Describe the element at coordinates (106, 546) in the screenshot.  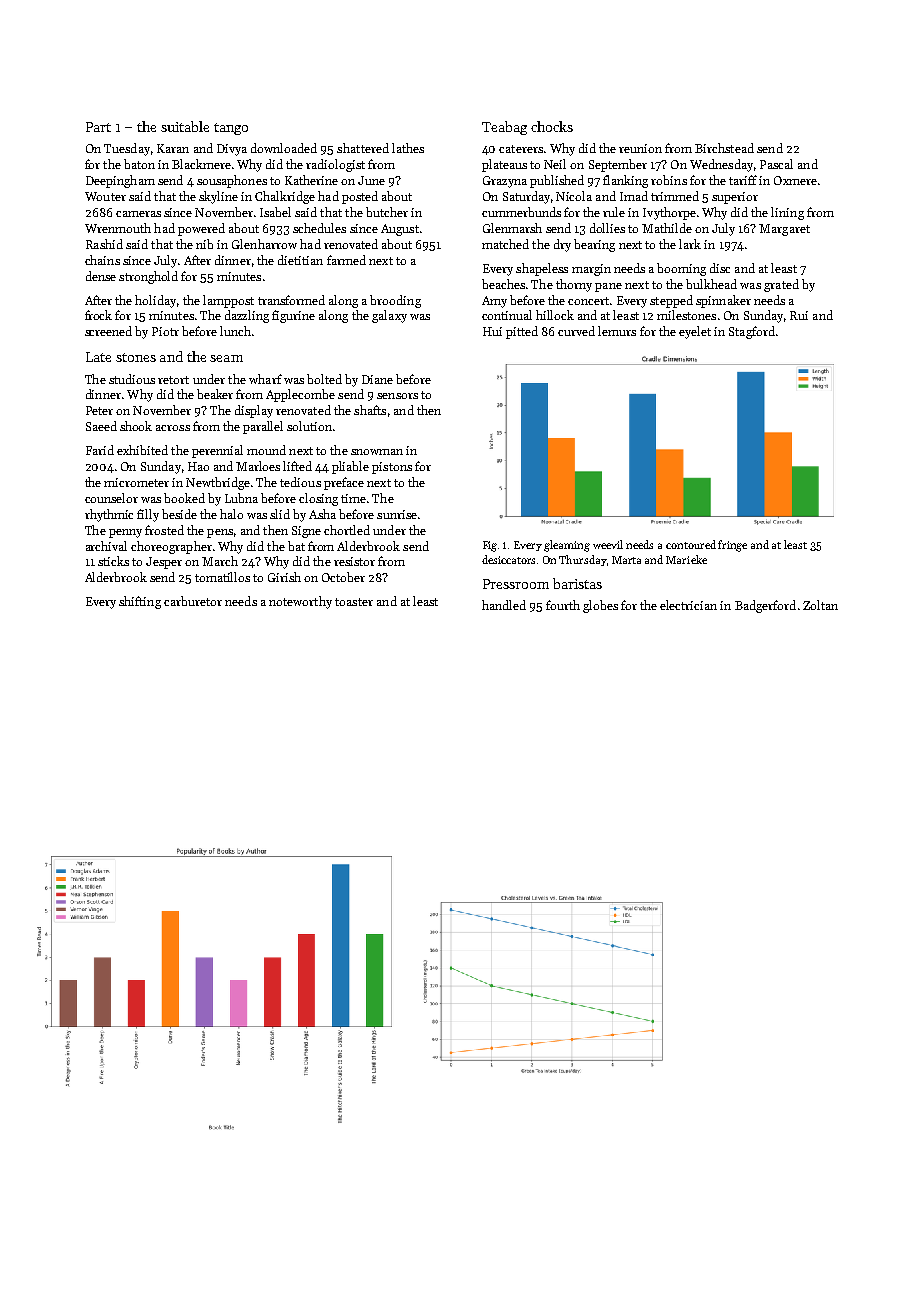
I see `archival` at that location.
